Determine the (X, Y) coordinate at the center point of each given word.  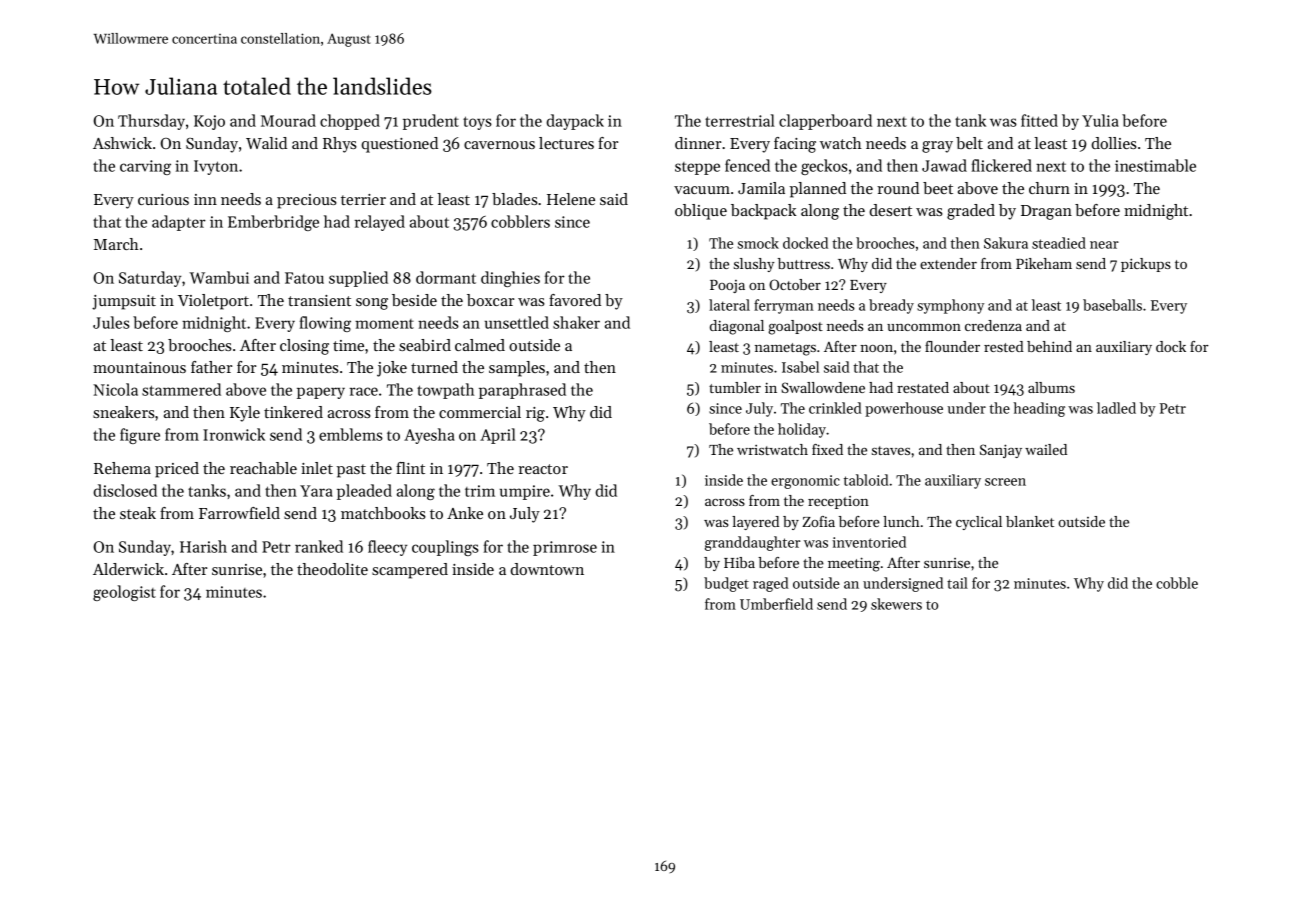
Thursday (151, 122)
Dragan (1046, 212)
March (116, 244)
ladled (1116, 408)
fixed (827, 449)
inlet (317, 468)
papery (321, 393)
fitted (1039, 120)
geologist (124, 593)
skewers (896, 604)
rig (535, 414)
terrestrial (740, 120)
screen (1005, 482)
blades (515, 199)
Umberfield (776, 604)
